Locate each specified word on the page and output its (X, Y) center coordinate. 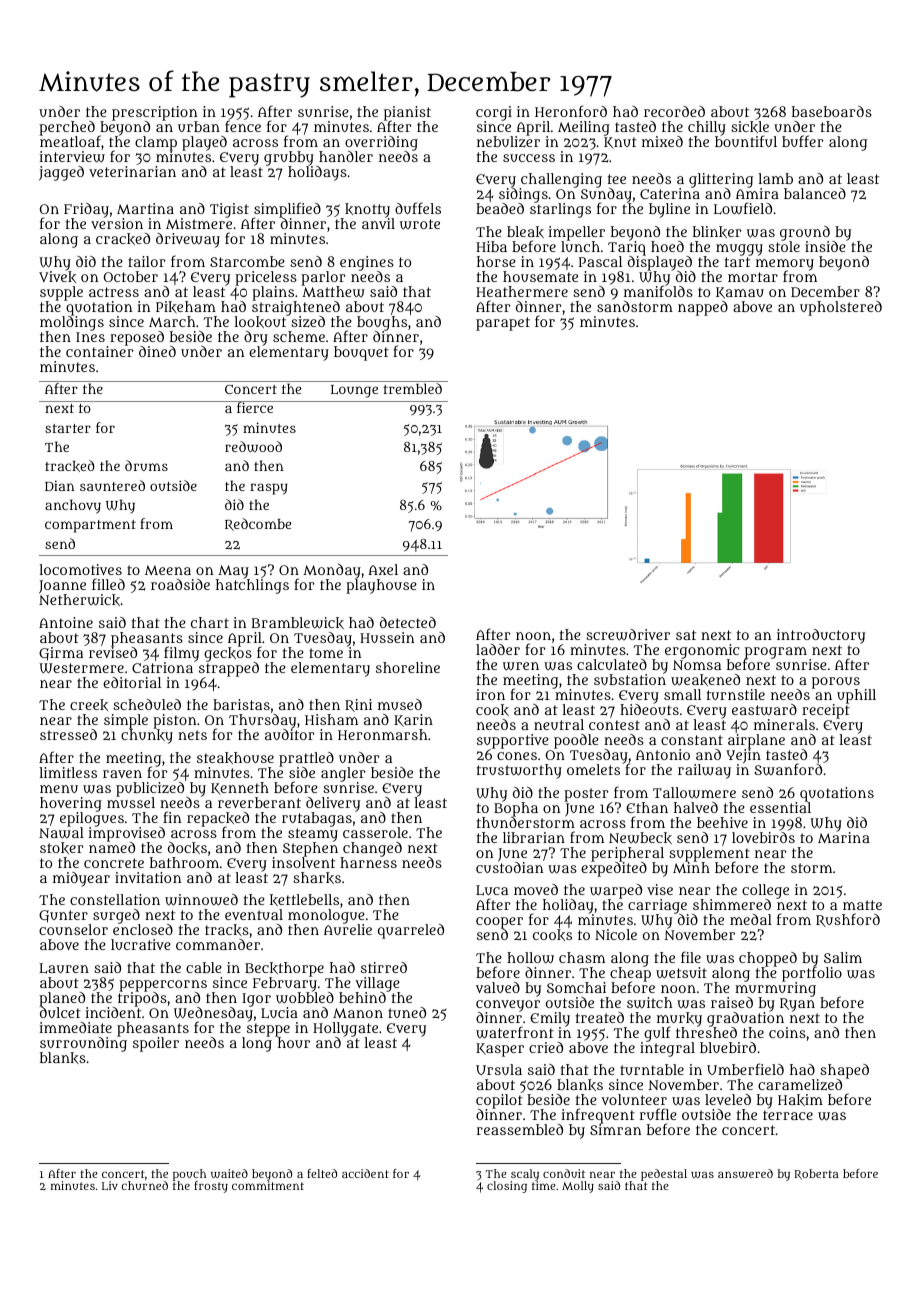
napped (703, 308)
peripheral (627, 854)
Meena (168, 570)
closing (507, 1187)
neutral (559, 724)
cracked (123, 239)
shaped (844, 1071)
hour (294, 1042)
